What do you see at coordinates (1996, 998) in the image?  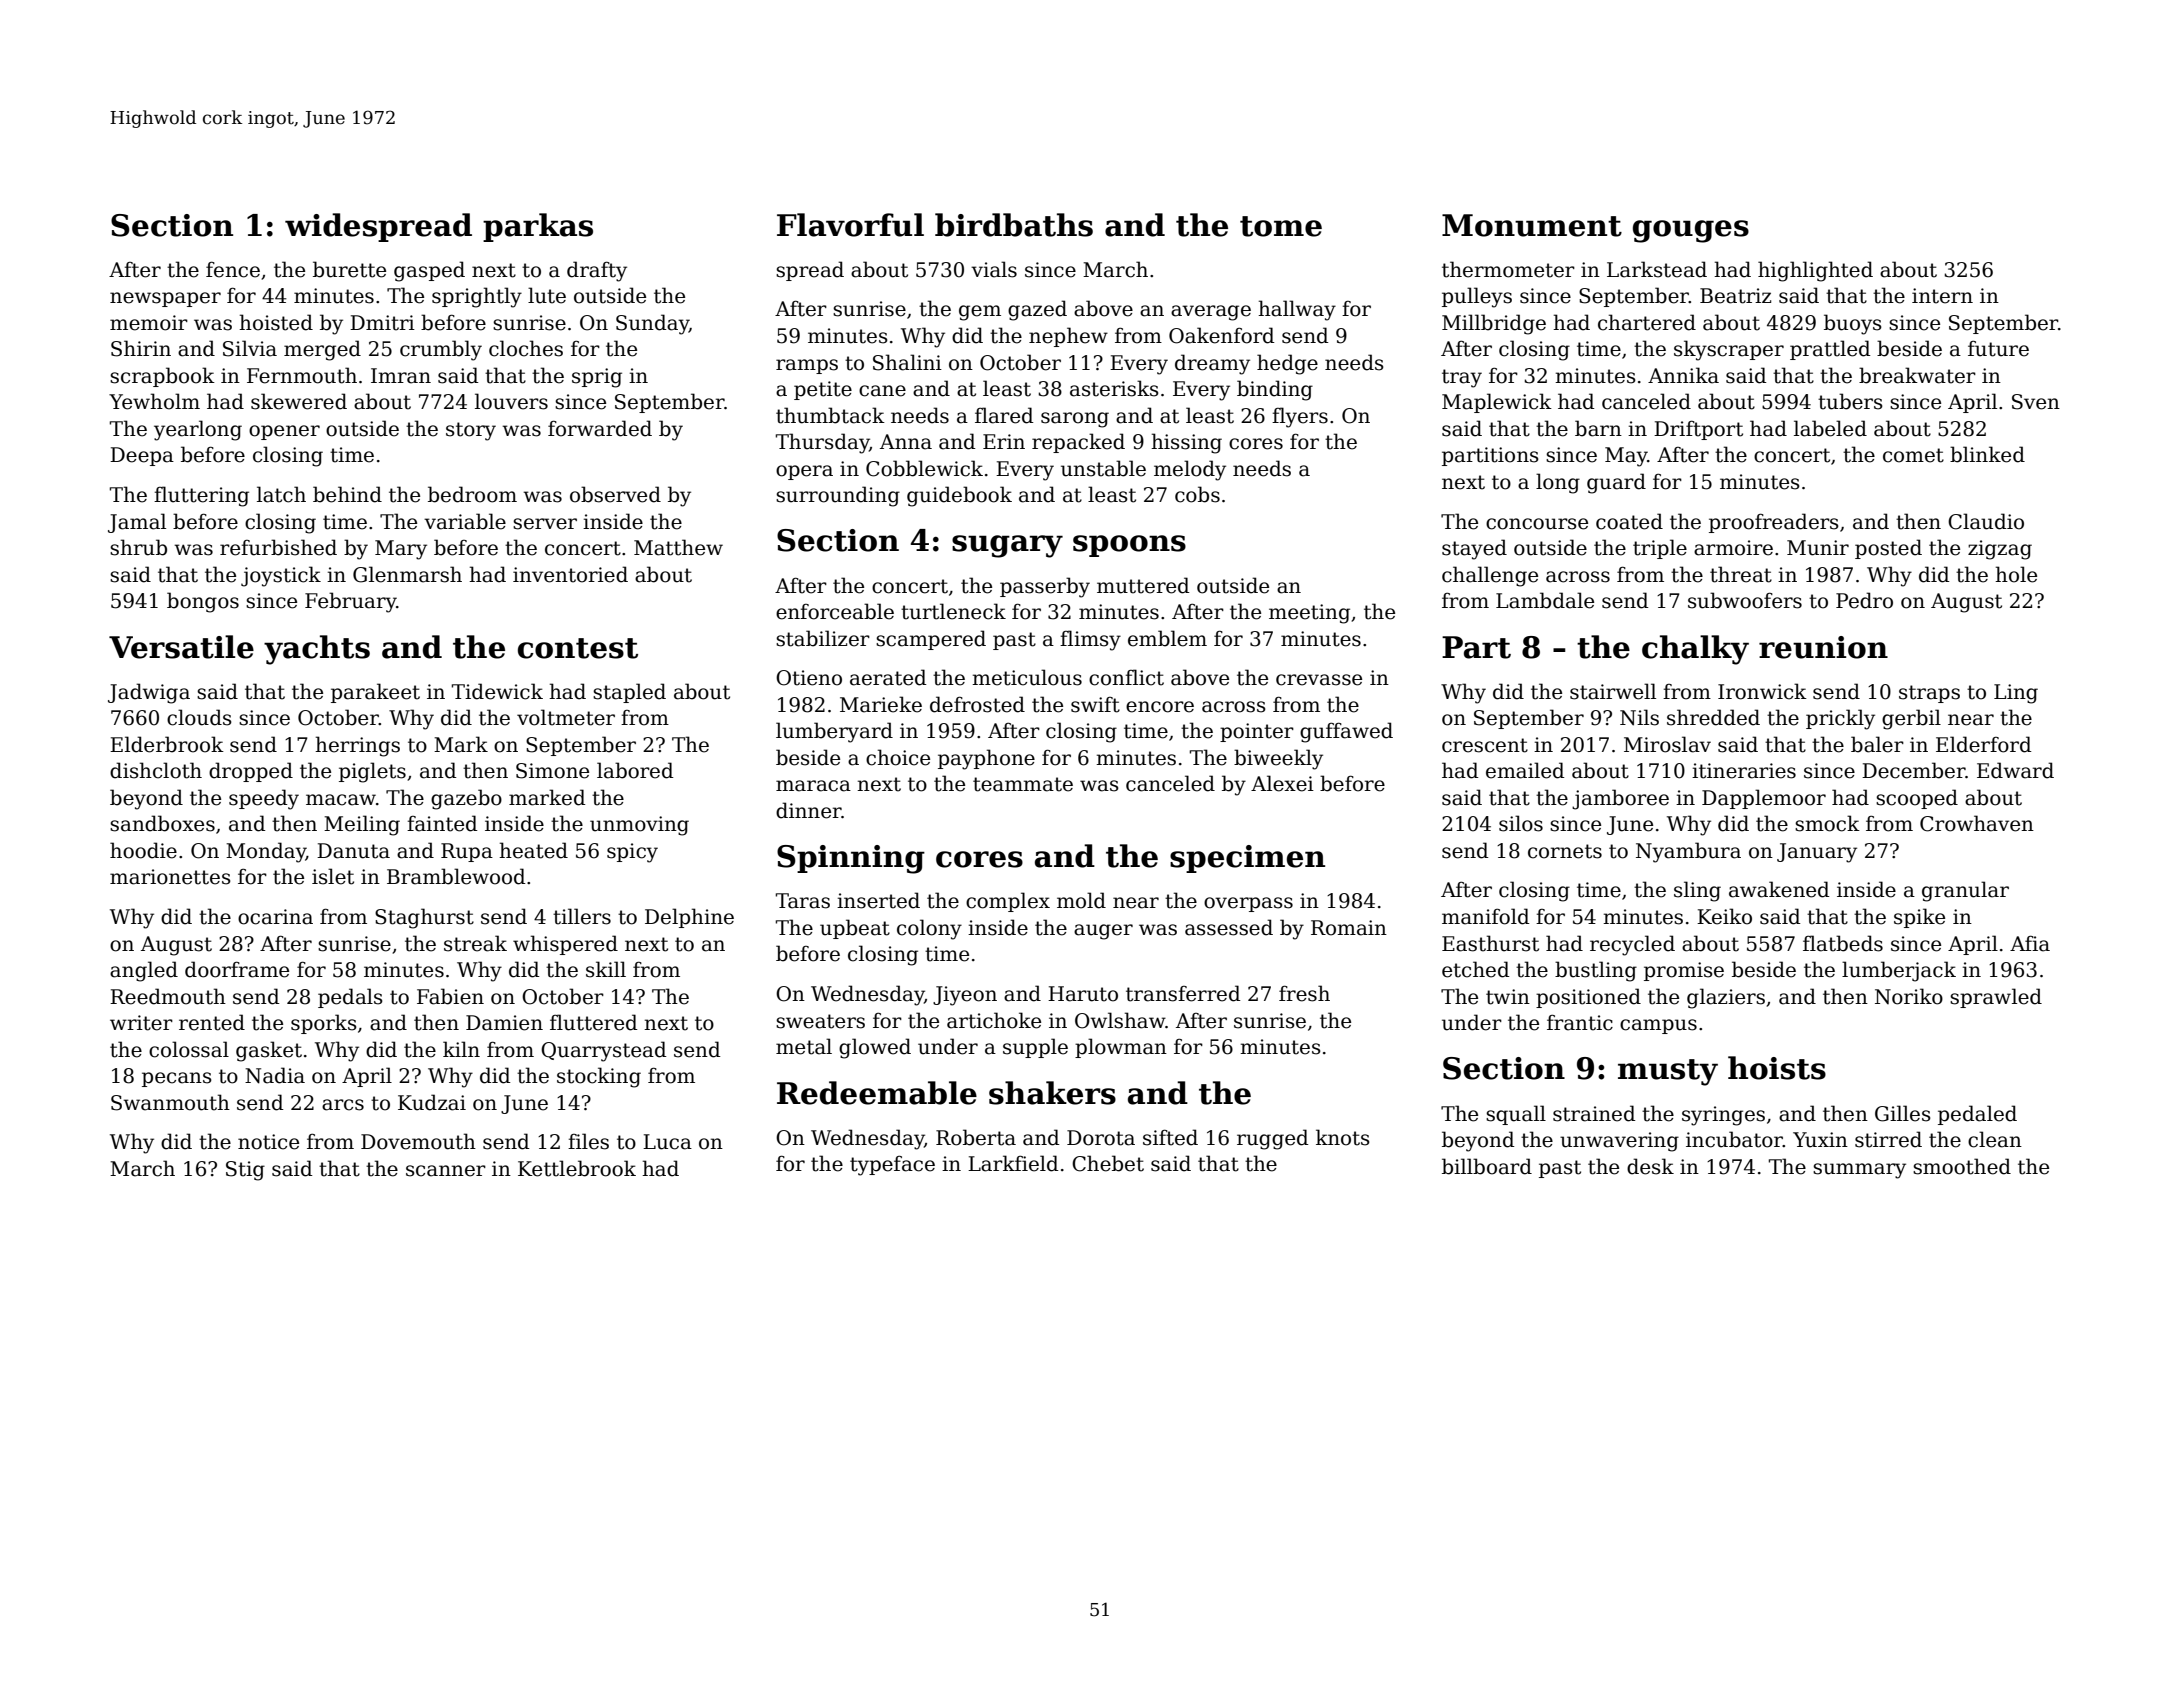 I see `sprawled` at bounding box center [1996, 998].
